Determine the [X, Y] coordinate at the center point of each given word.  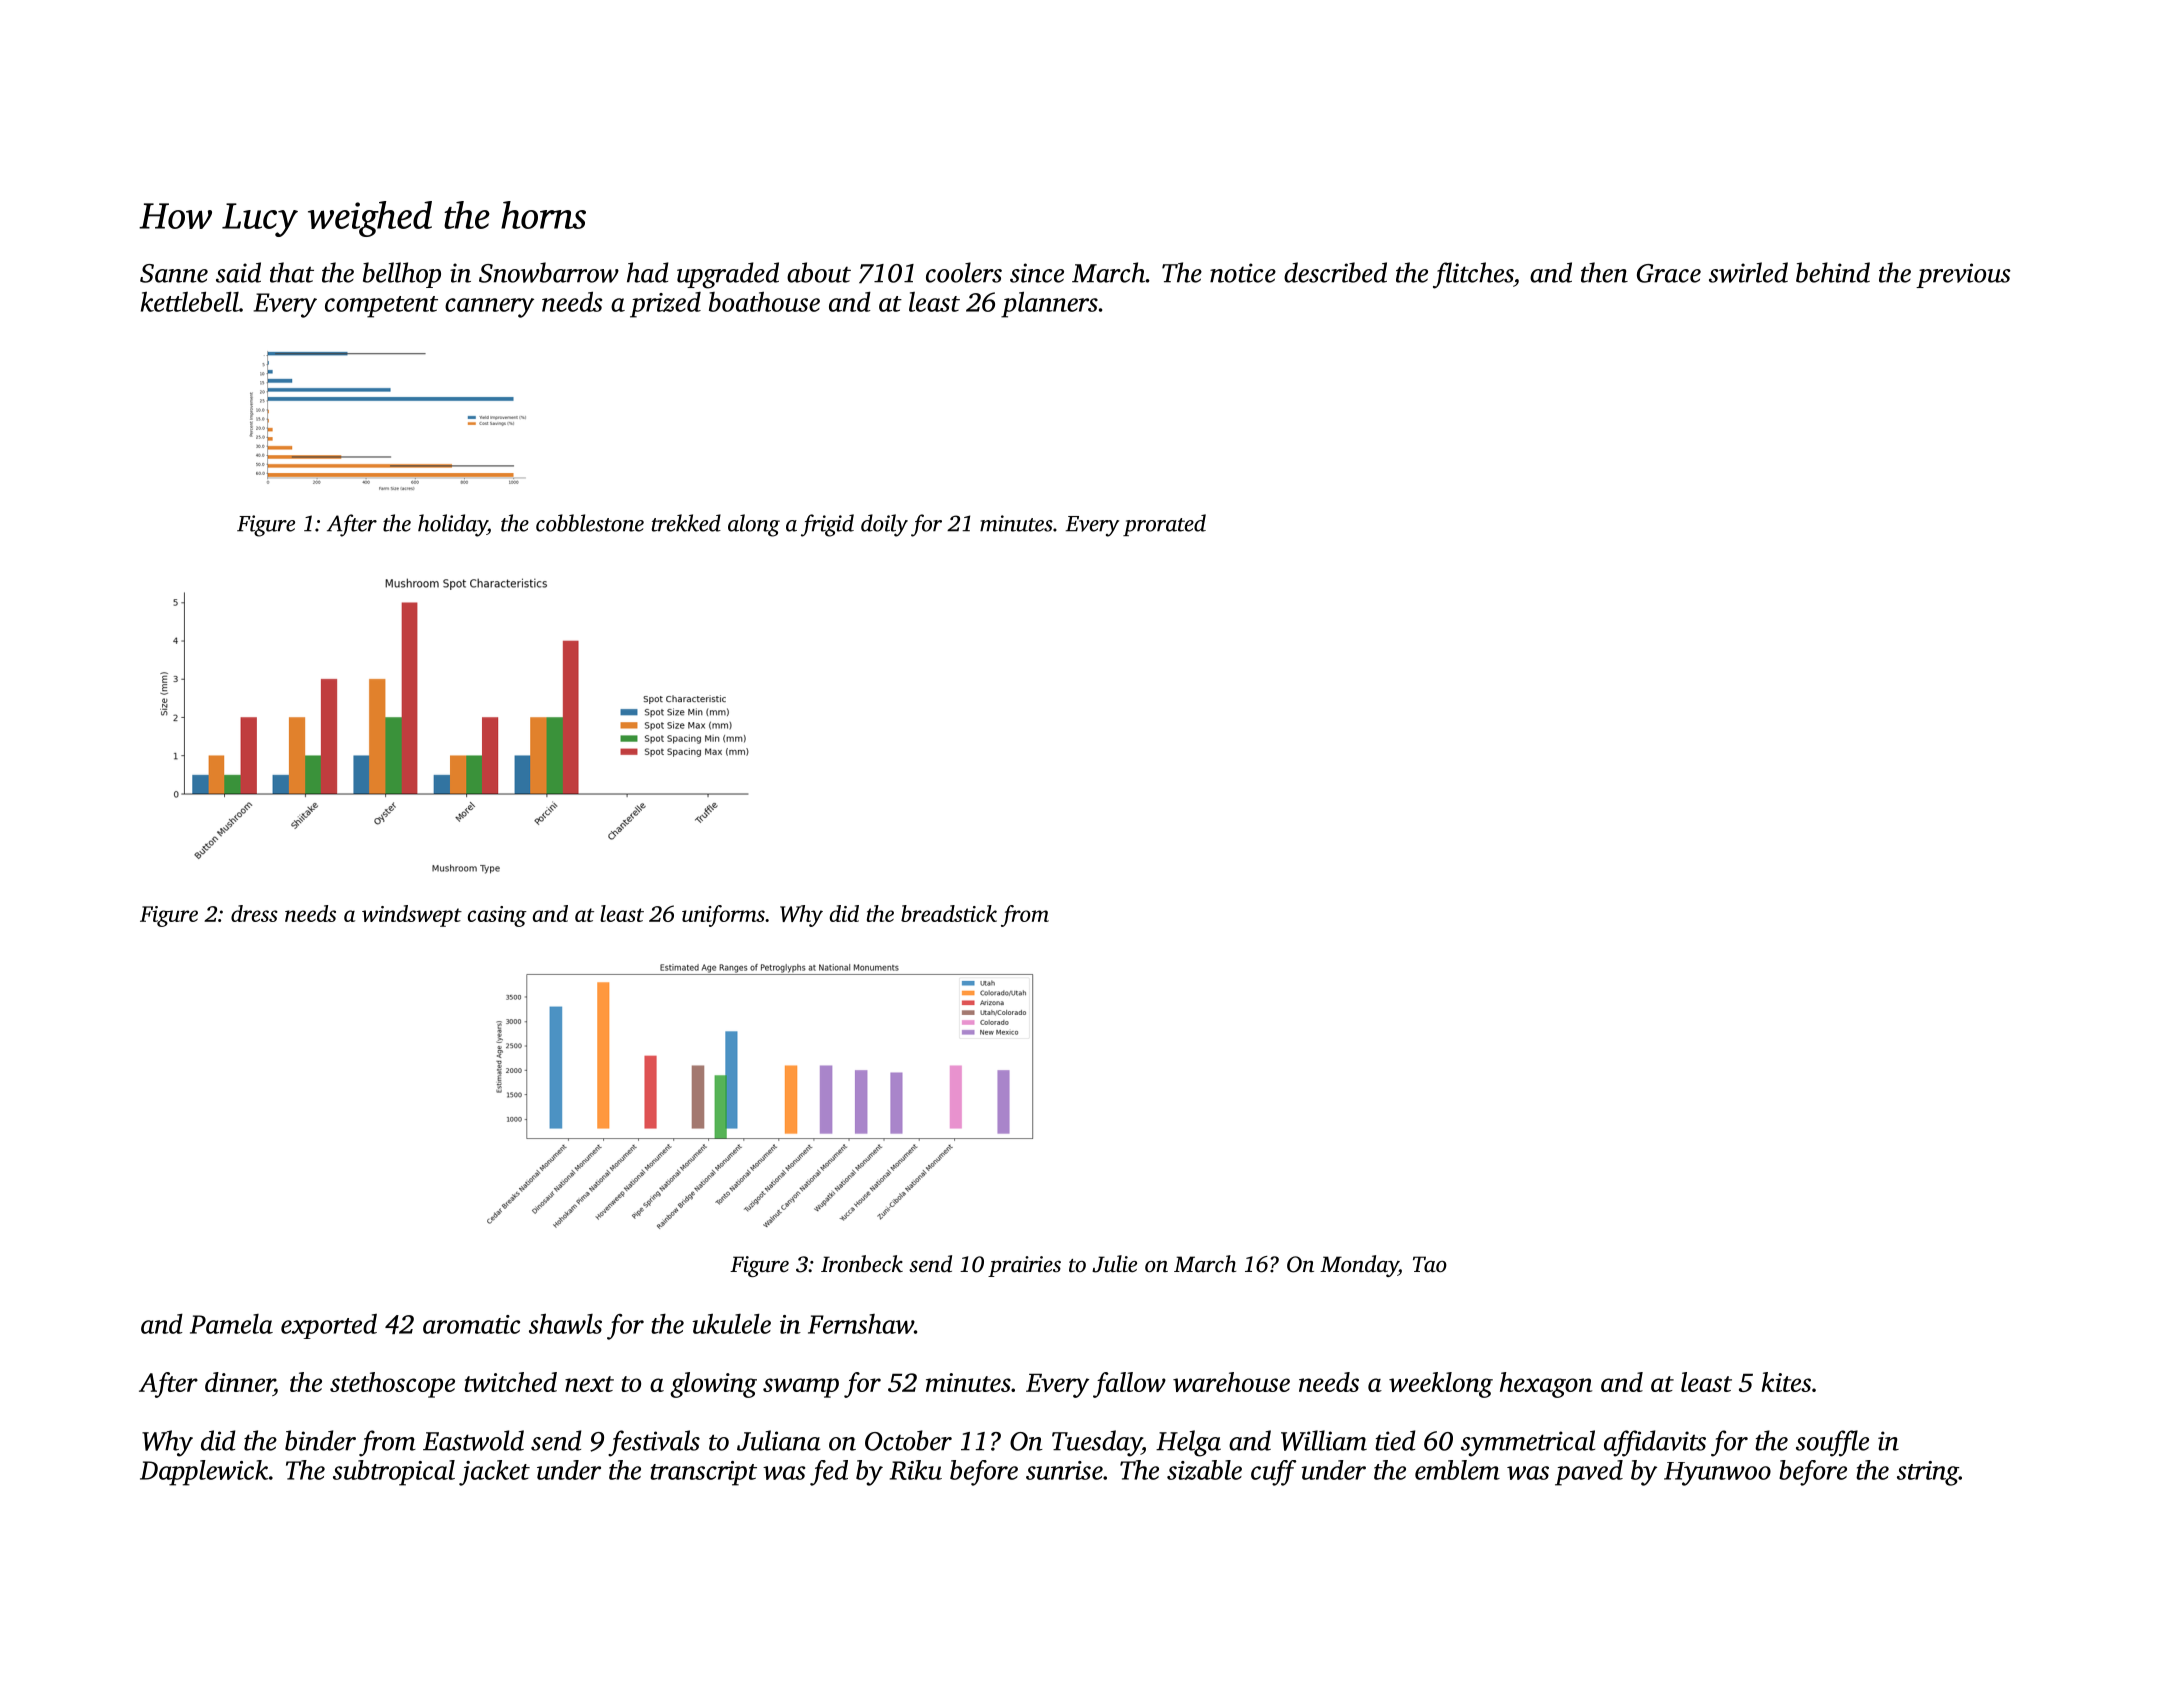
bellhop [402, 275]
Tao [1430, 1264]
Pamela [231, 1324]
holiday [453, 525]
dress [254, 913]
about [819, 272]
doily [884, 525]
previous [1963, 275]
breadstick [949, 913]
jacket [494, 1473]
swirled [1748, 272]
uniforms [723, 916]
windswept [412, 916]
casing [497, 916]
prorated [1164, 525]
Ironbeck [862, 1264]
